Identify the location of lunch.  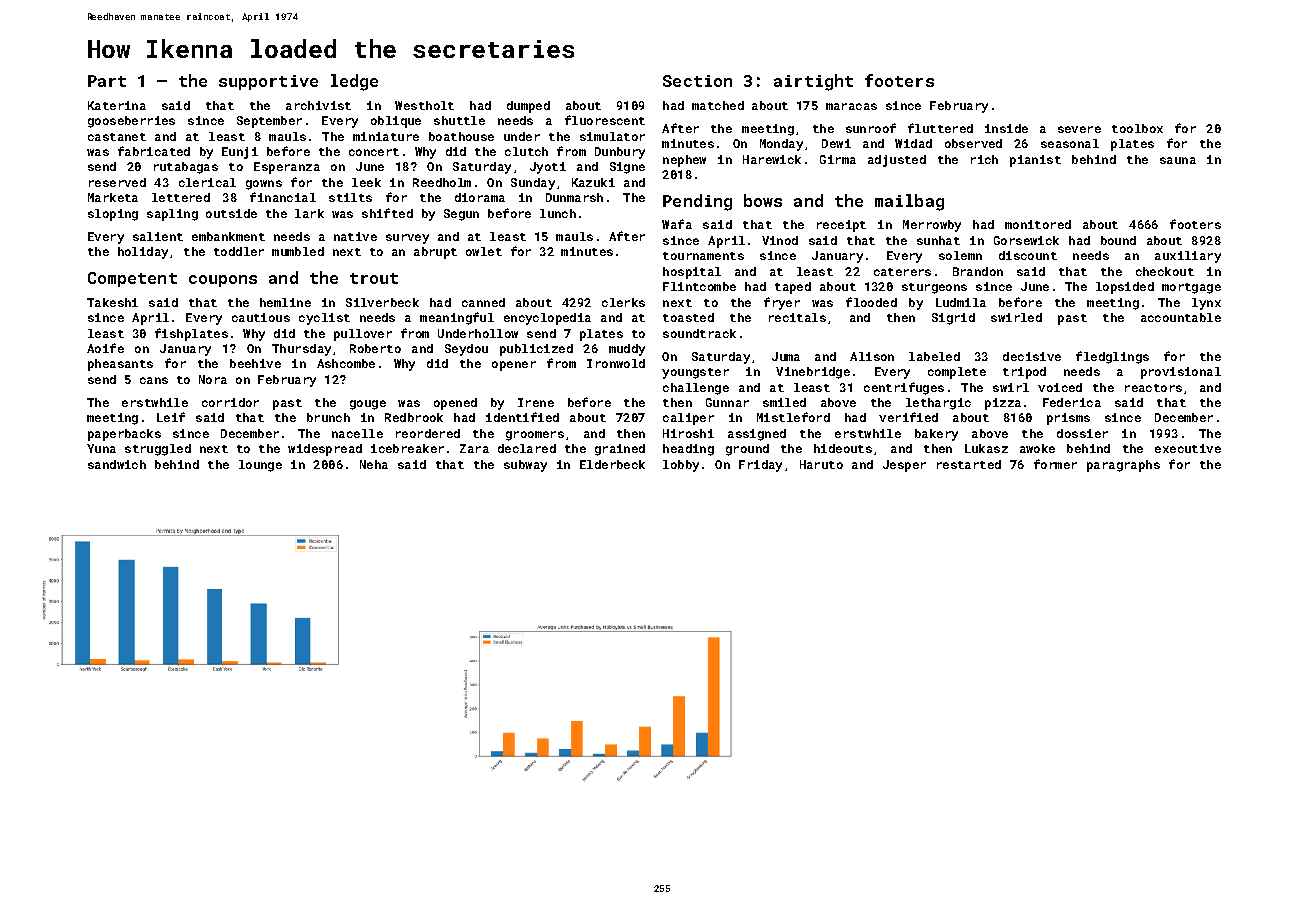
(558, 213).
